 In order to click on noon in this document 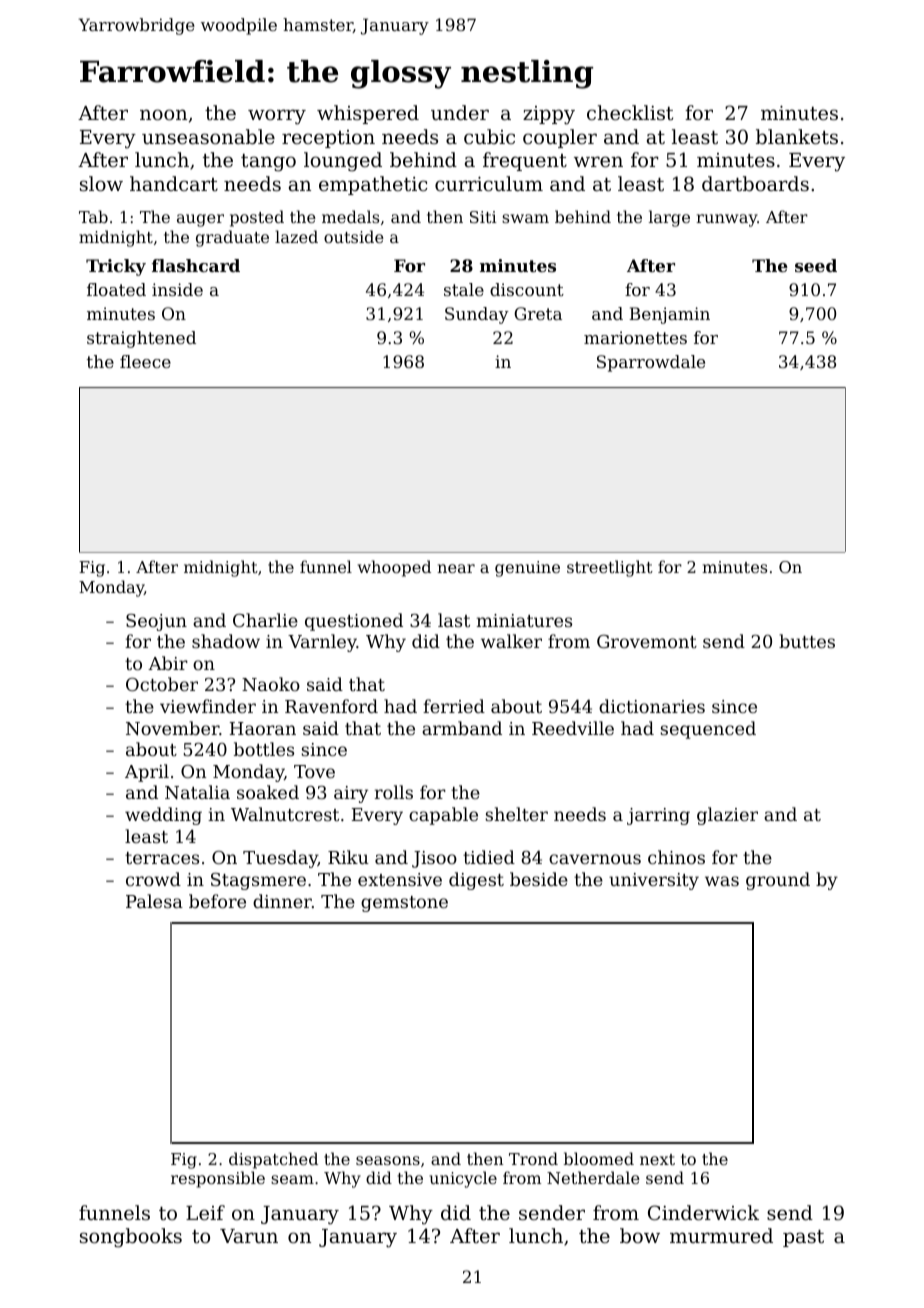, I will do `click(163, 114)`.
